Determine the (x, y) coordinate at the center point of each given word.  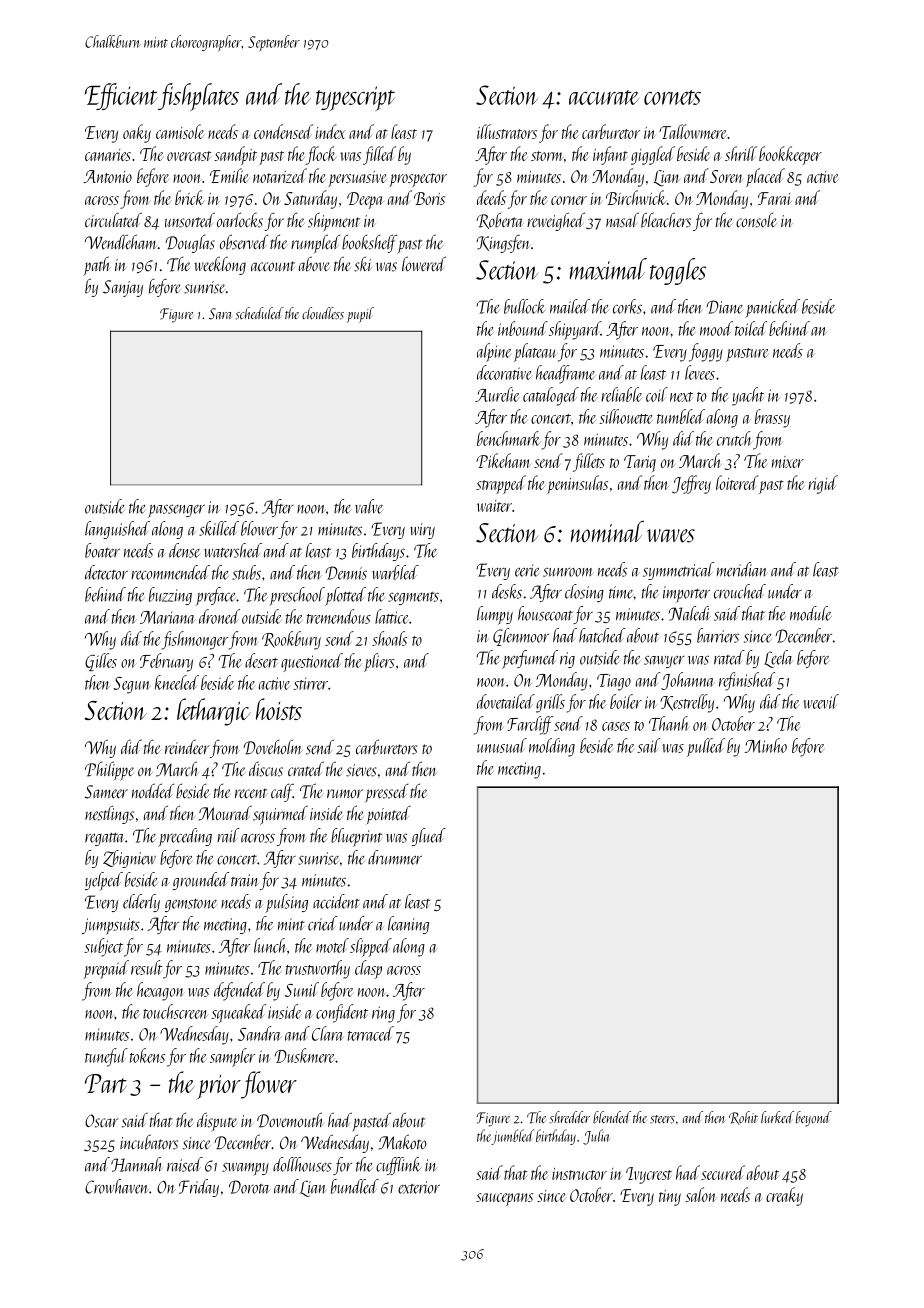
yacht (748, 396)
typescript (355, 98)
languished (117, 530)
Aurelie (497, 394)
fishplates (198, 97)
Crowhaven (117, 1186)
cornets (672, 97)
